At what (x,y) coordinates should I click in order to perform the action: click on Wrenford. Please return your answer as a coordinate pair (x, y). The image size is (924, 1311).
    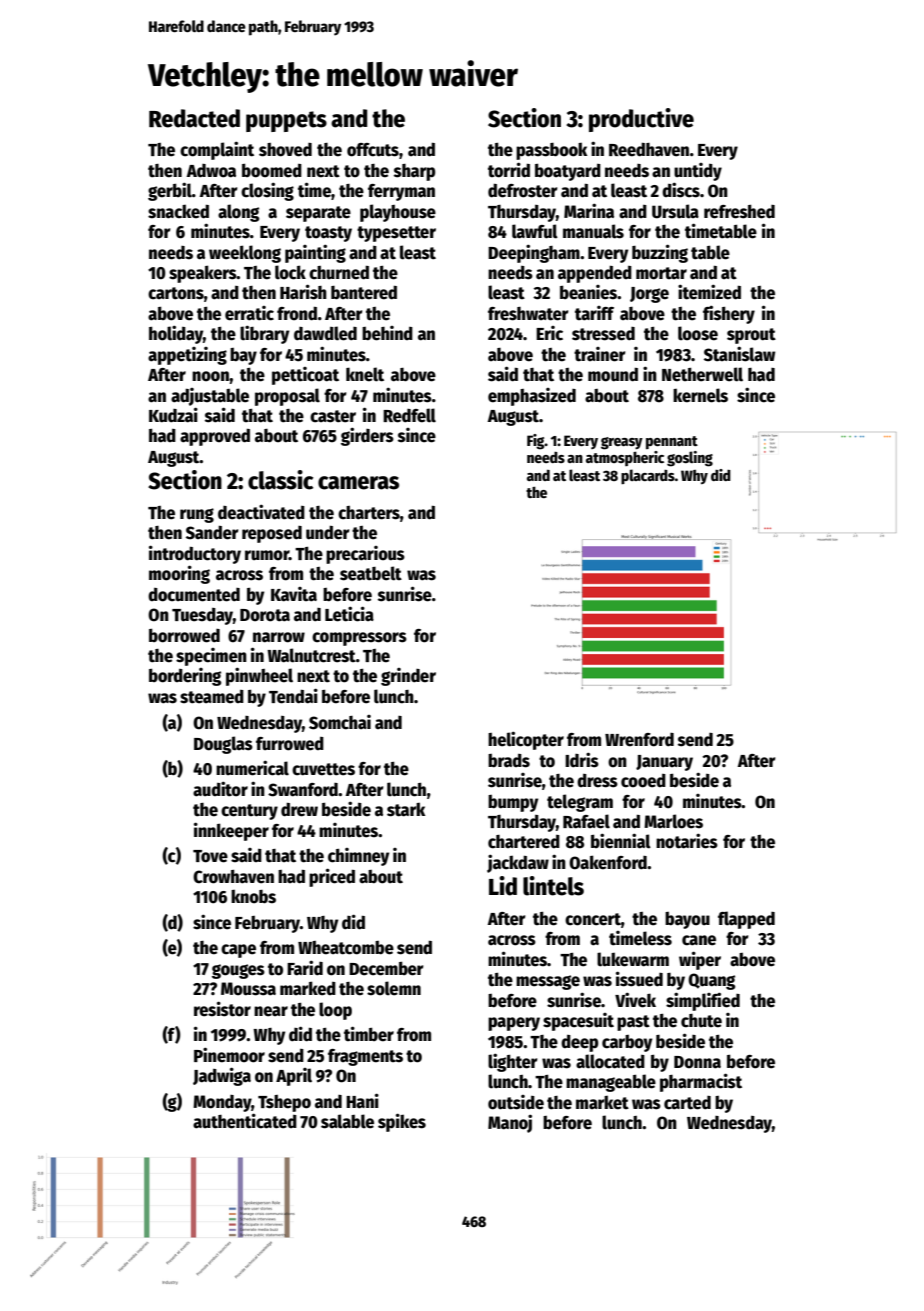
    Looking at the image, I should click on (639, 740).
